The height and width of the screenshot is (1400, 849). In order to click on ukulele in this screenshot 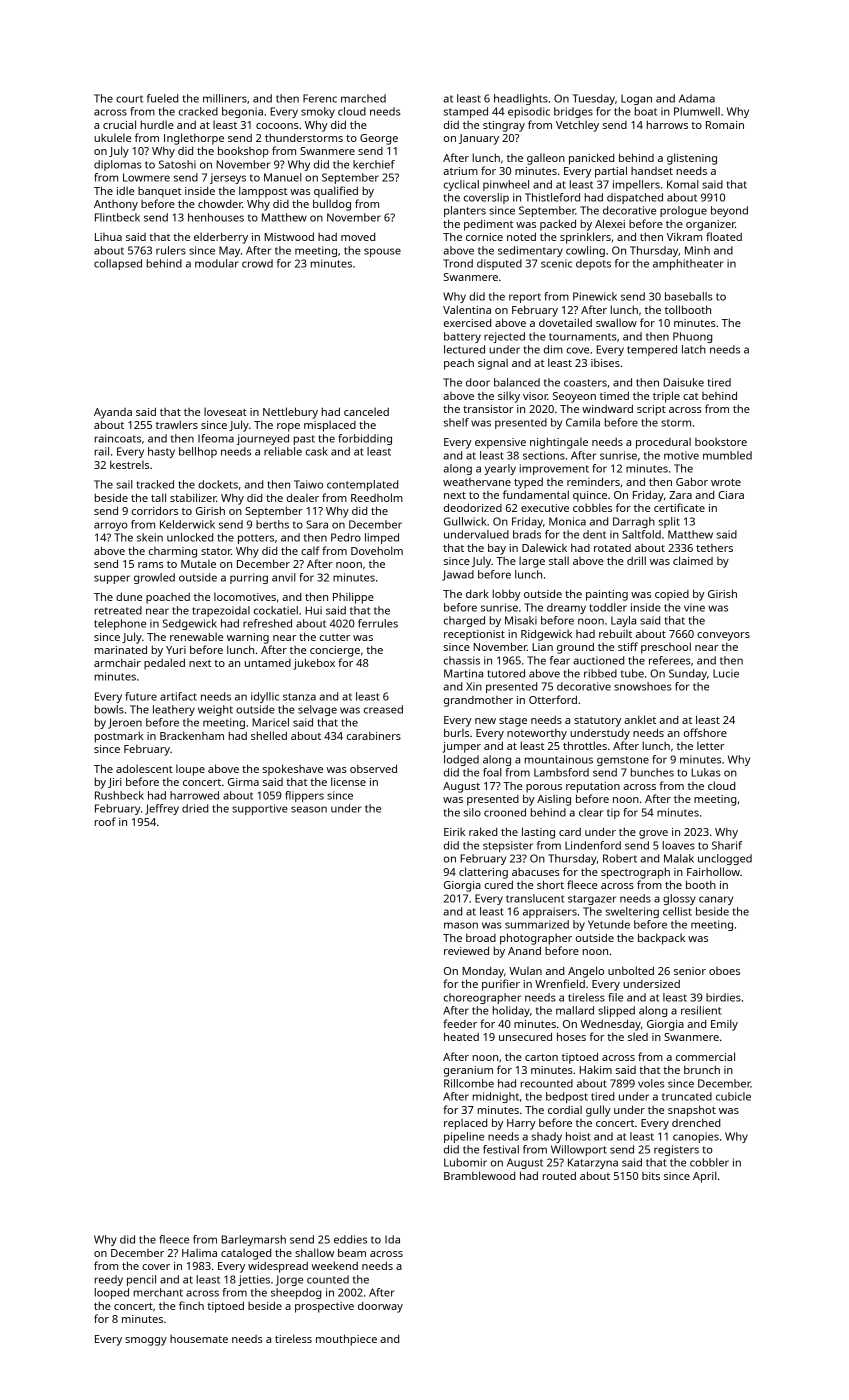, I will do `click(112, 137)`.
